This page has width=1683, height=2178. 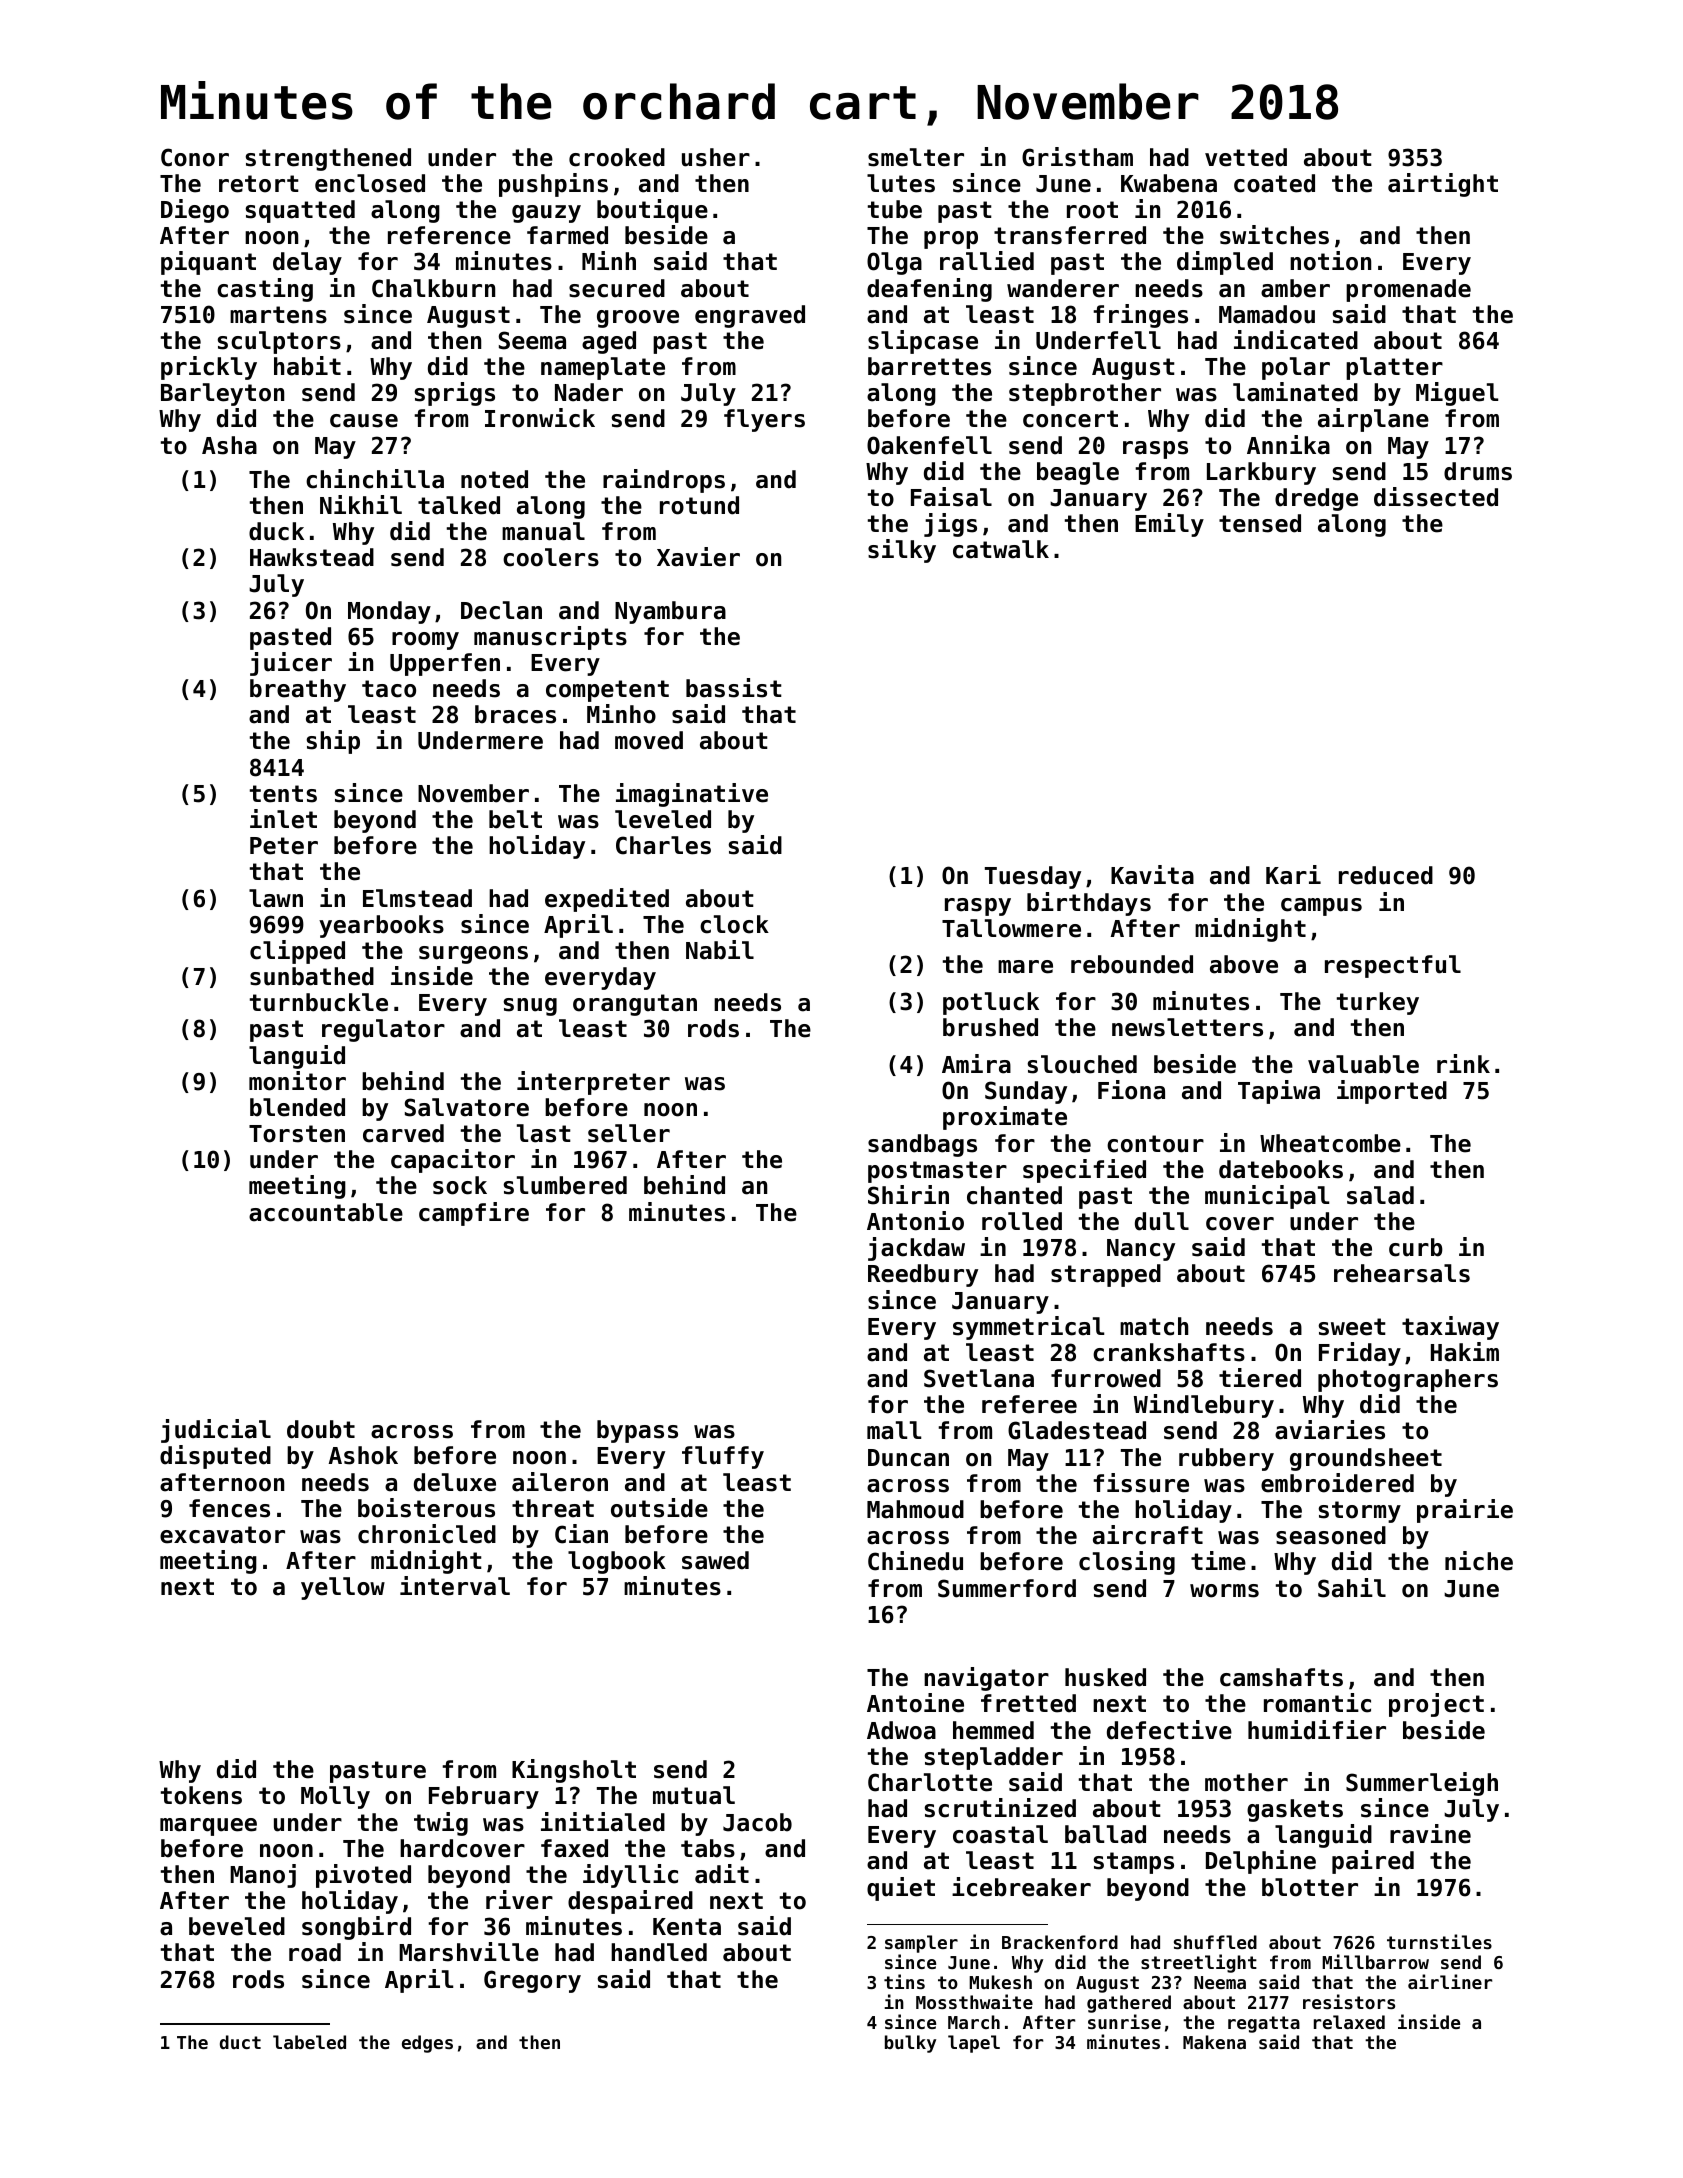 What do you see at coordinates (637, 1431) in the page?
I see `bypass` at bounding box center [637, 1431].
